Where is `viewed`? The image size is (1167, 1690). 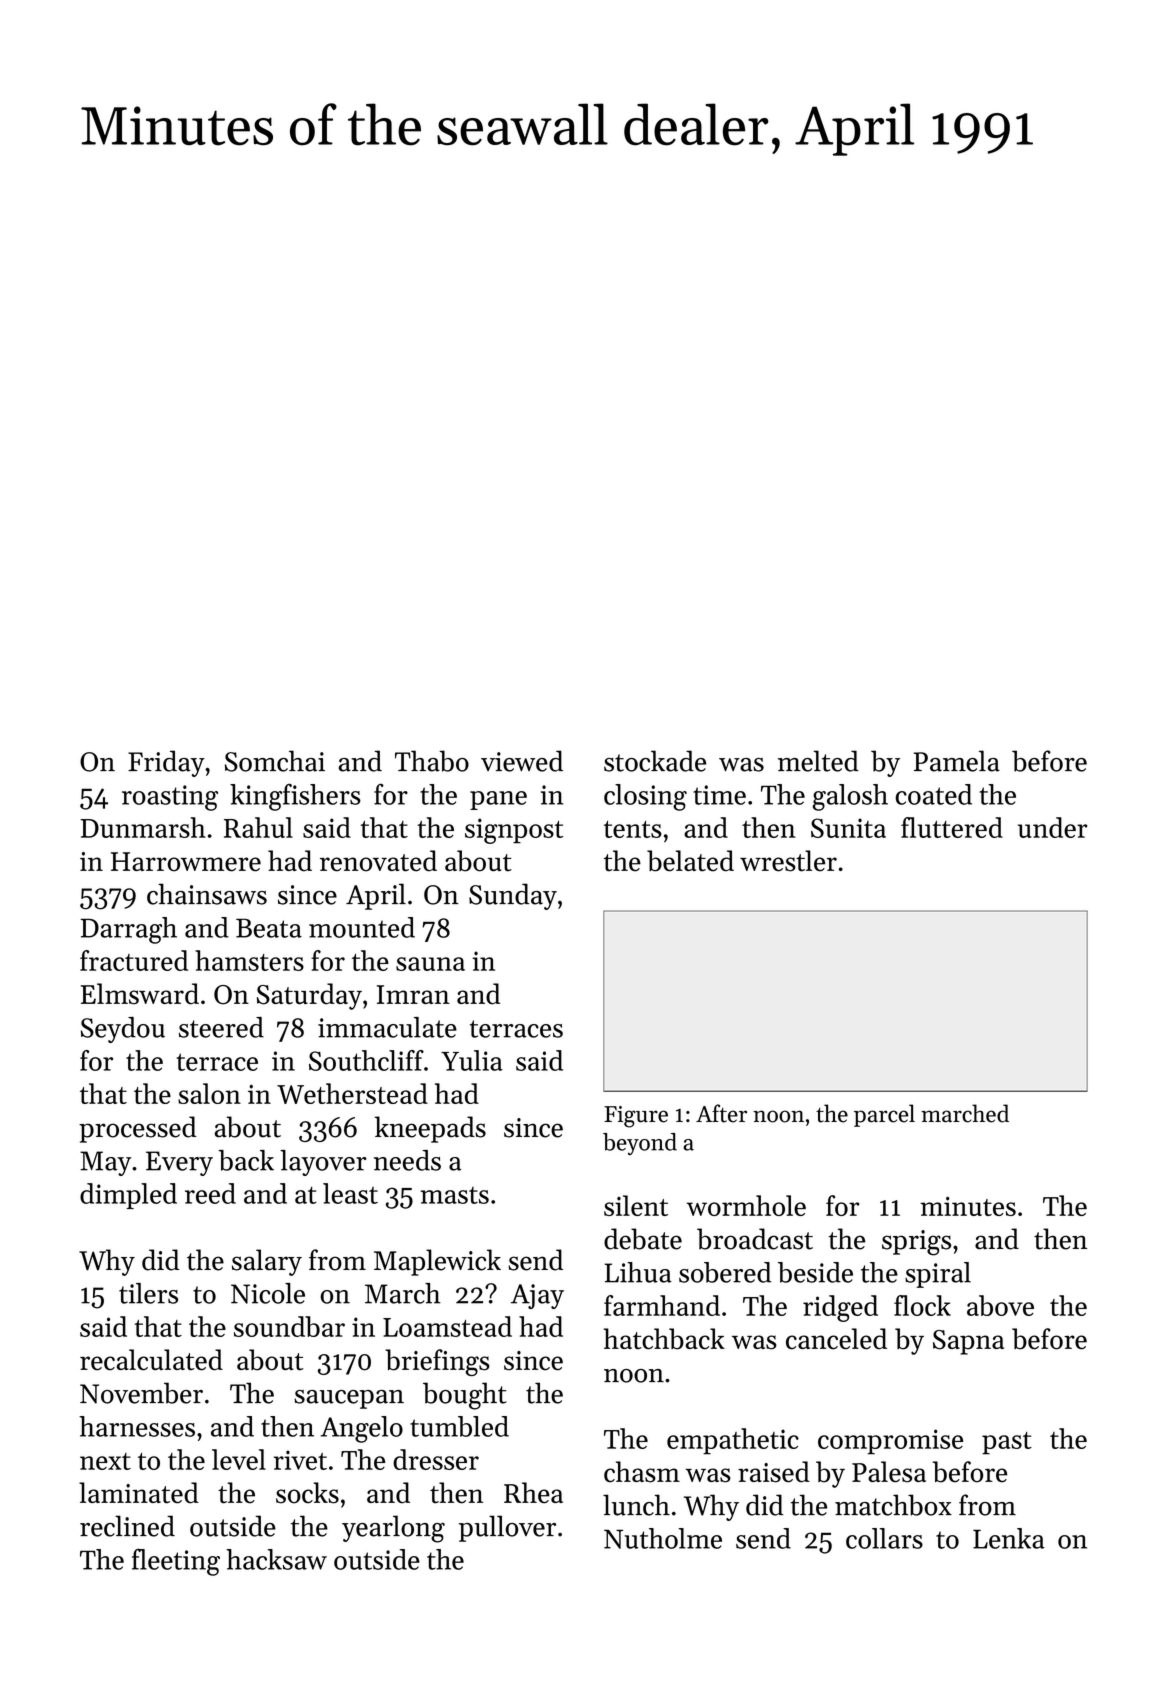 viewed is located at coordinates (522, 761).
